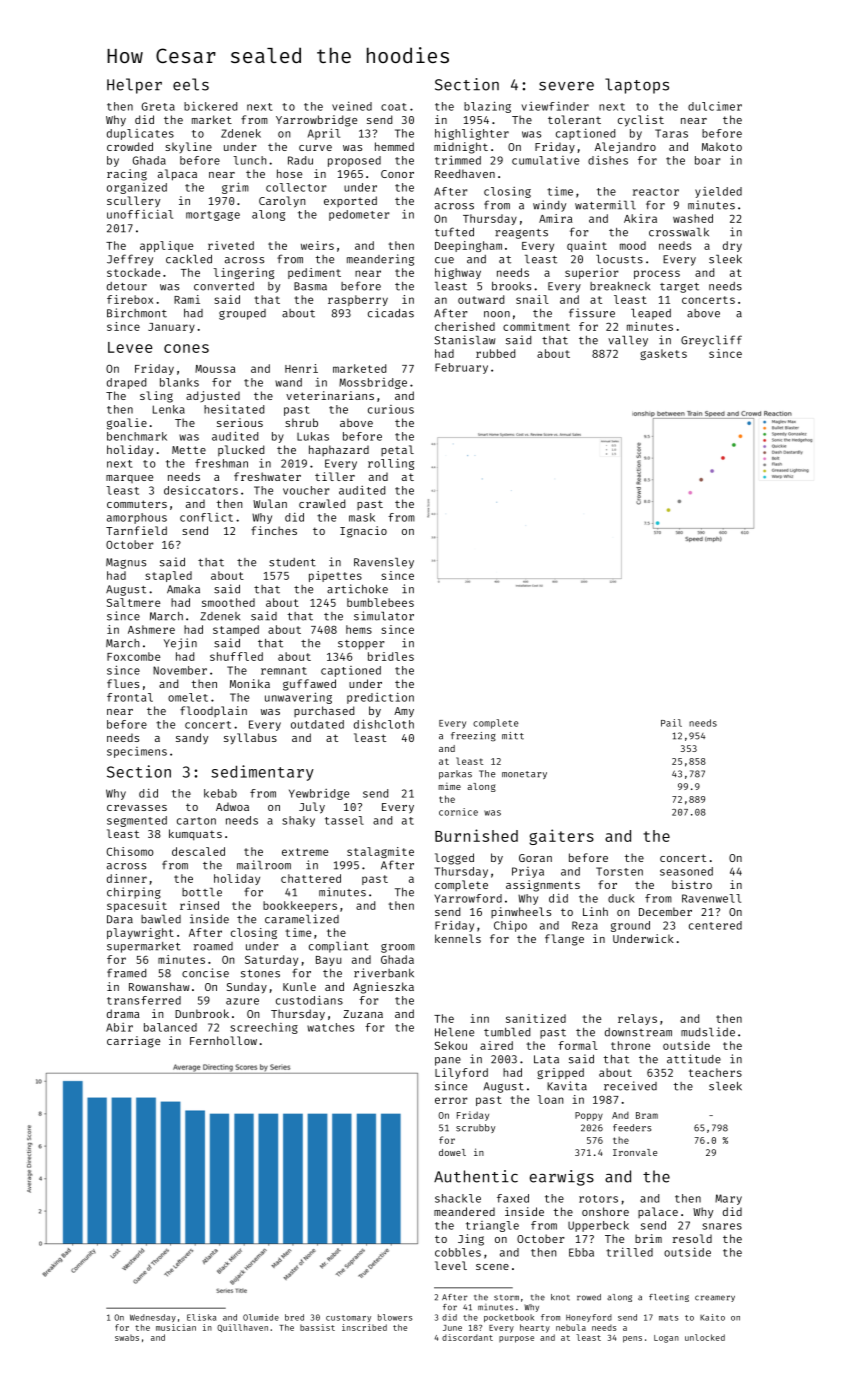  I want to click on fleeting, so click(669, 1297).
